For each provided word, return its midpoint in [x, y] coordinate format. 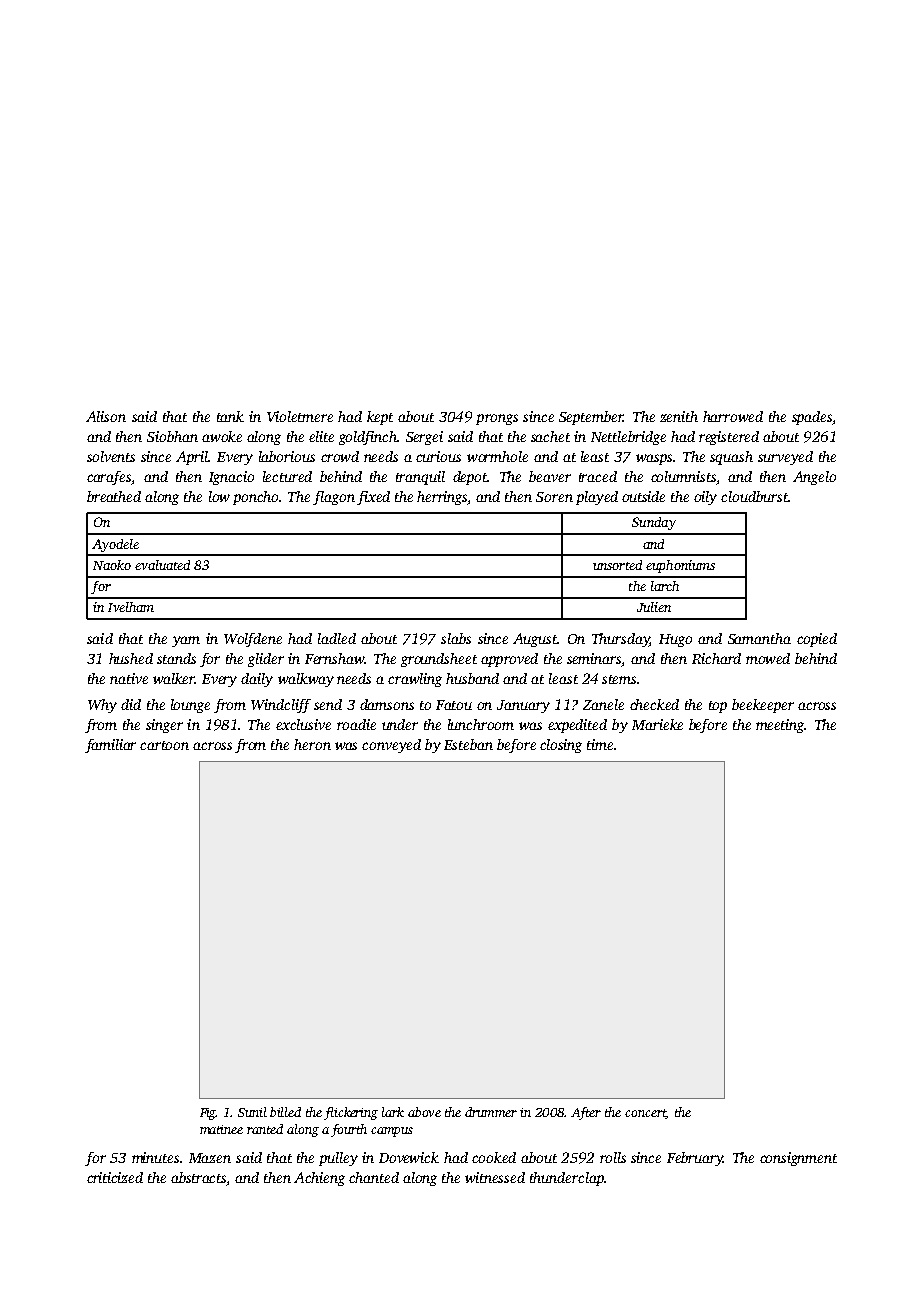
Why [102, 706]
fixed [373, 498]
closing [561, 746]
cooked [494, 1157]
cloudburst [754, 496]
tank [230, 416]
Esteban [468, 744]
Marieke [657, 724]
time [600, 744]
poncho [256, 498]
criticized [115, 1177]
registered [729, 438]
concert [645, 1114]
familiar [110, 746]
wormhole [497, 456]
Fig [208, 1114]
